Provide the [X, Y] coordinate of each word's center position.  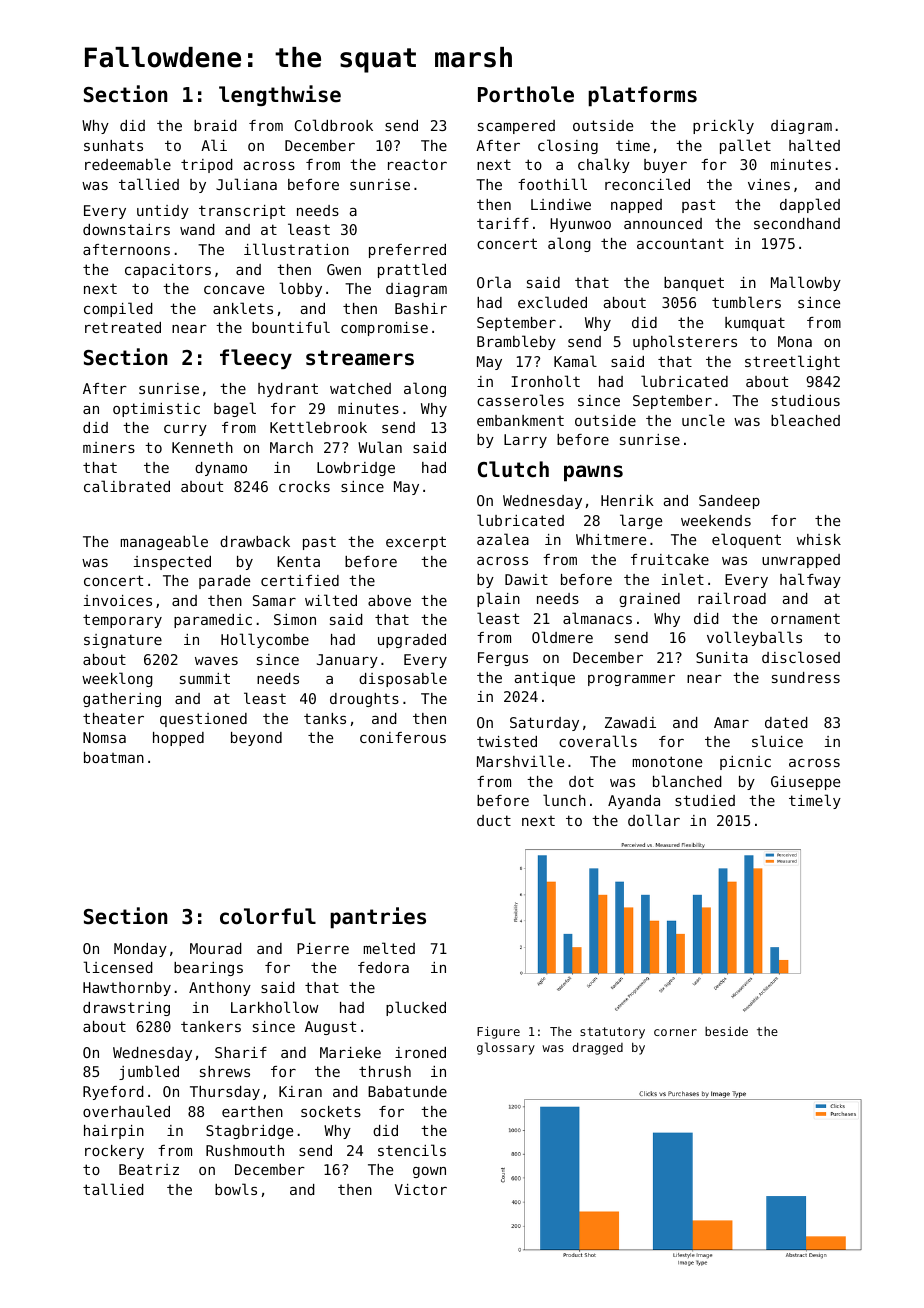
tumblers [746, 302]
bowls [236, 1189]
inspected [172, 563]
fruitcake [670, 559]
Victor [421, 1189]
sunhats [113, 145]
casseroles [520, 400]
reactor [417, 164]
